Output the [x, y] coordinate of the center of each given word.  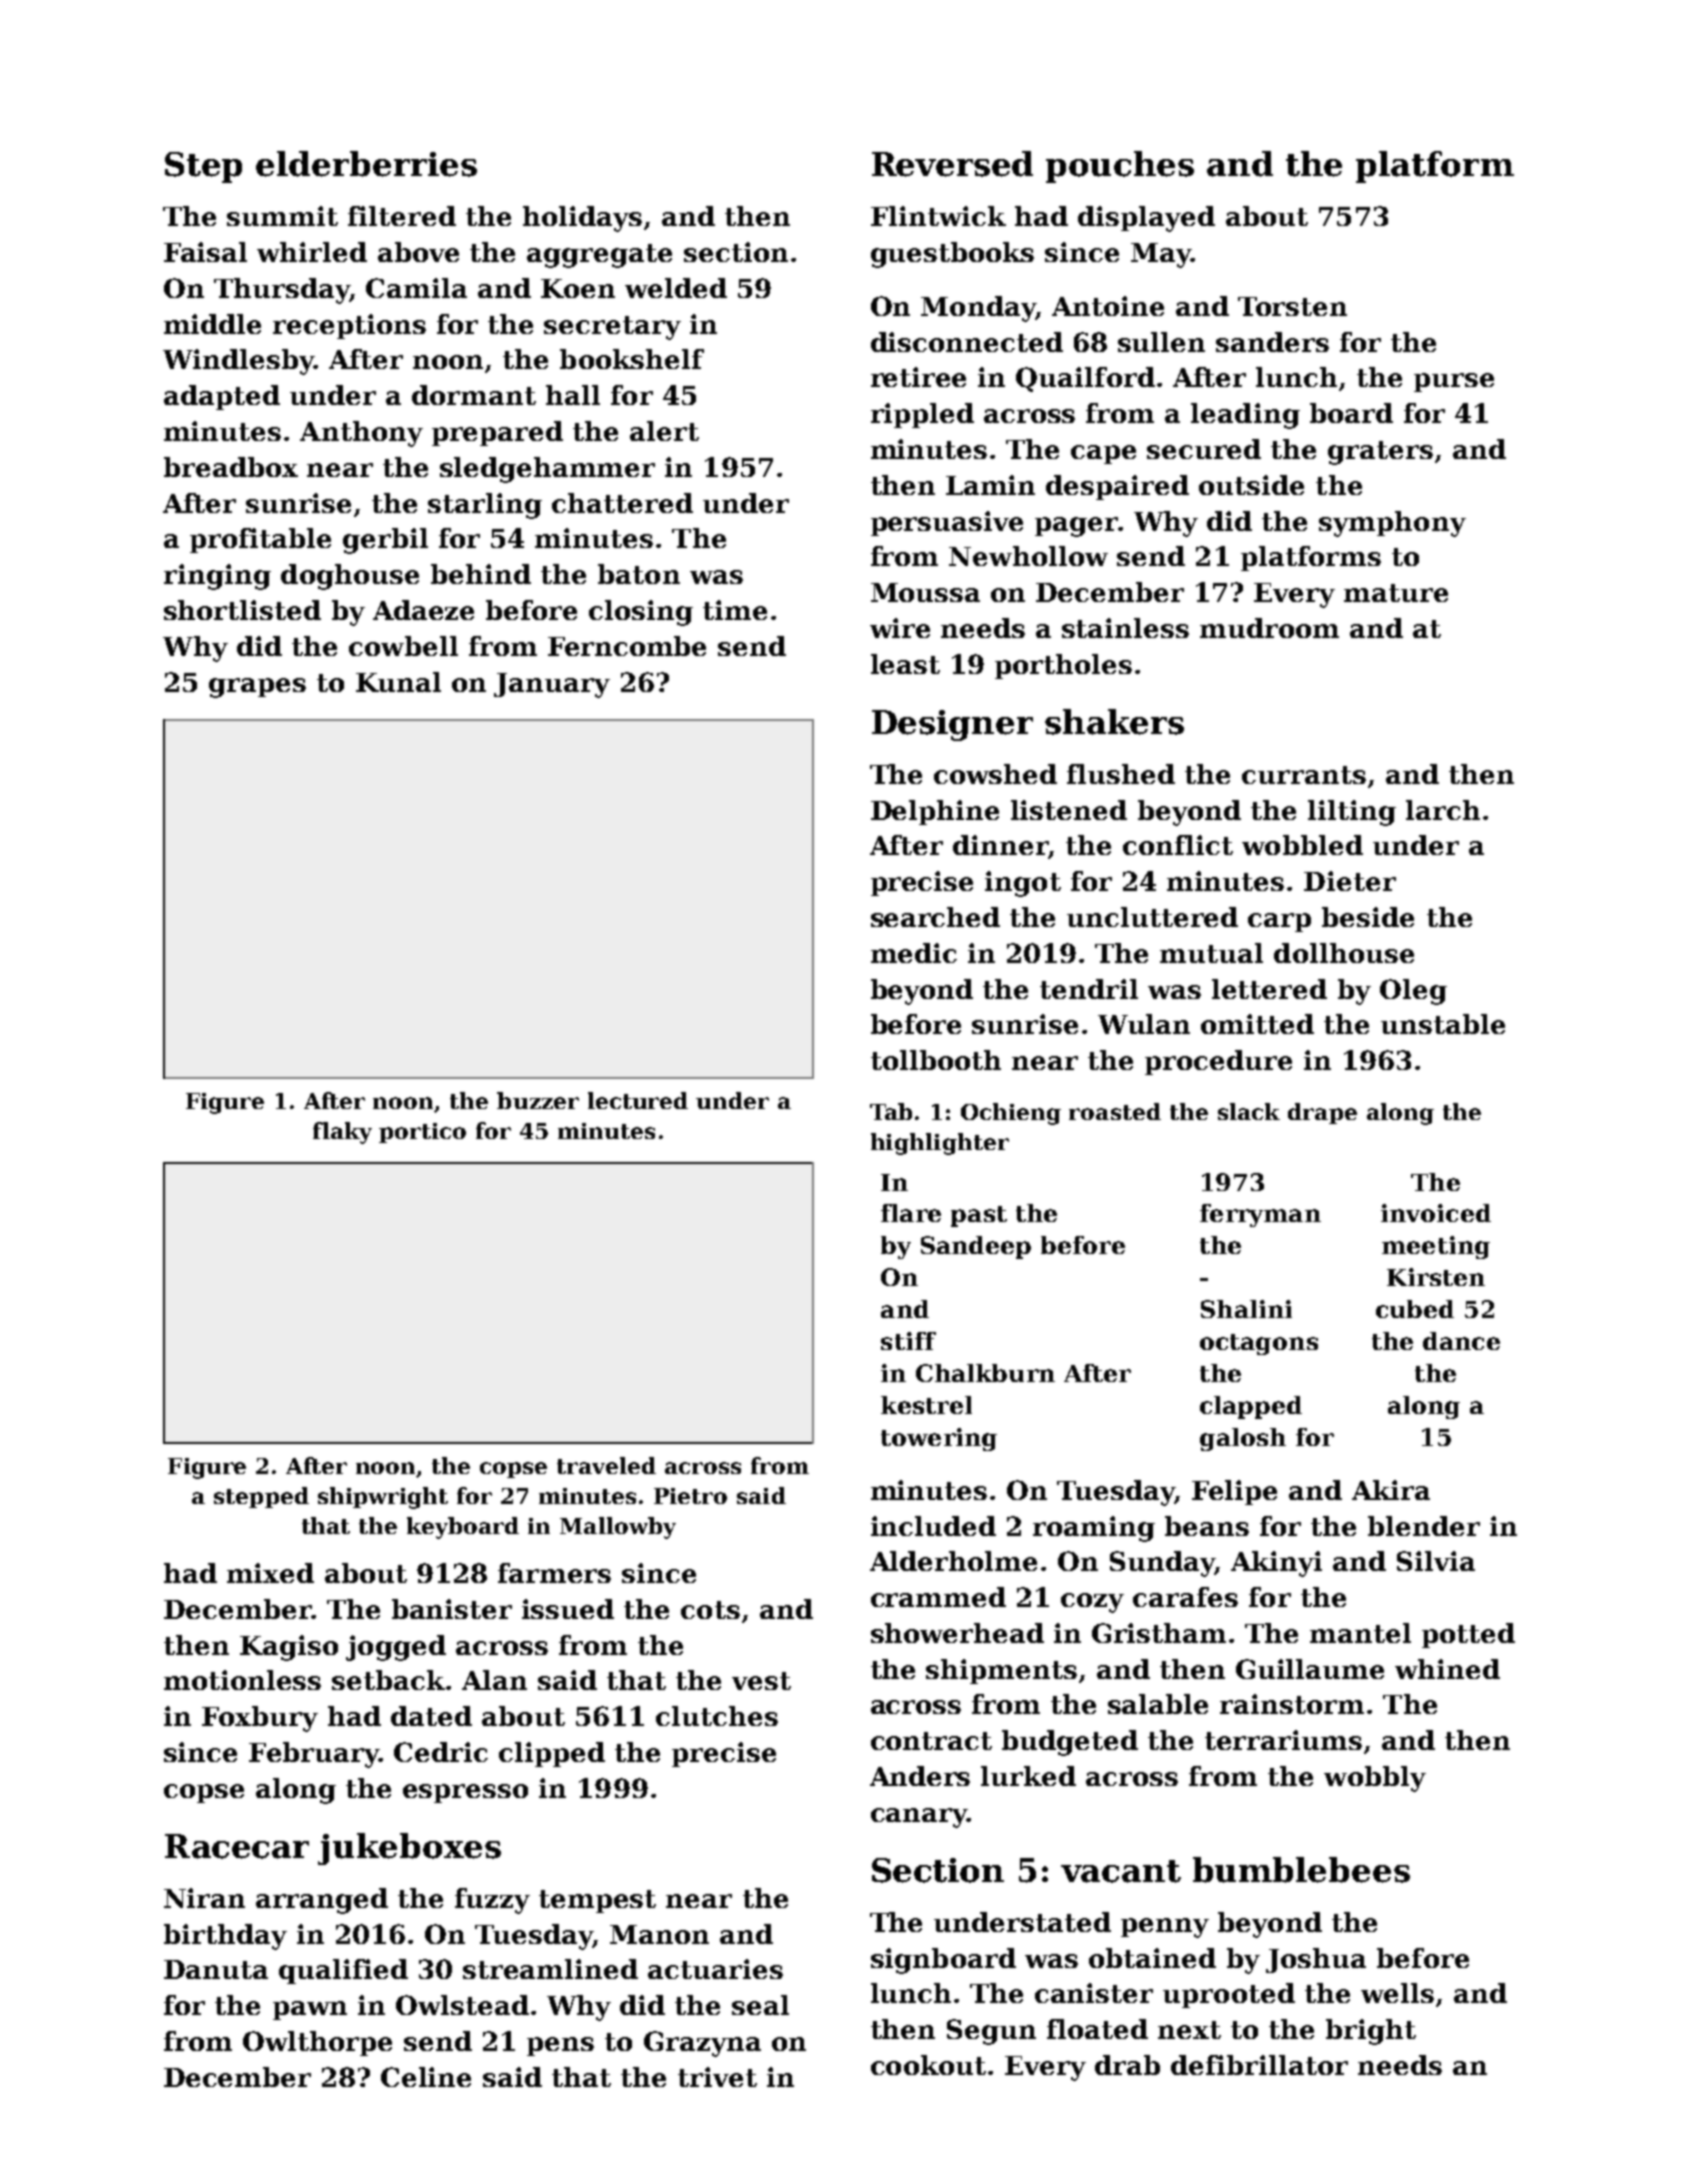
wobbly [1375, 1779]
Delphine [935, 812]
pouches [1120, 167]
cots [710, 1610]
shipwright [383, 1498]
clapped [1251, 1407]
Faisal [205, 252]
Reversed [952, 164]
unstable [1443, 1024]
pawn [310, 2010]
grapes [257, 688]
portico [422, 1133]
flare [911, 1213]
